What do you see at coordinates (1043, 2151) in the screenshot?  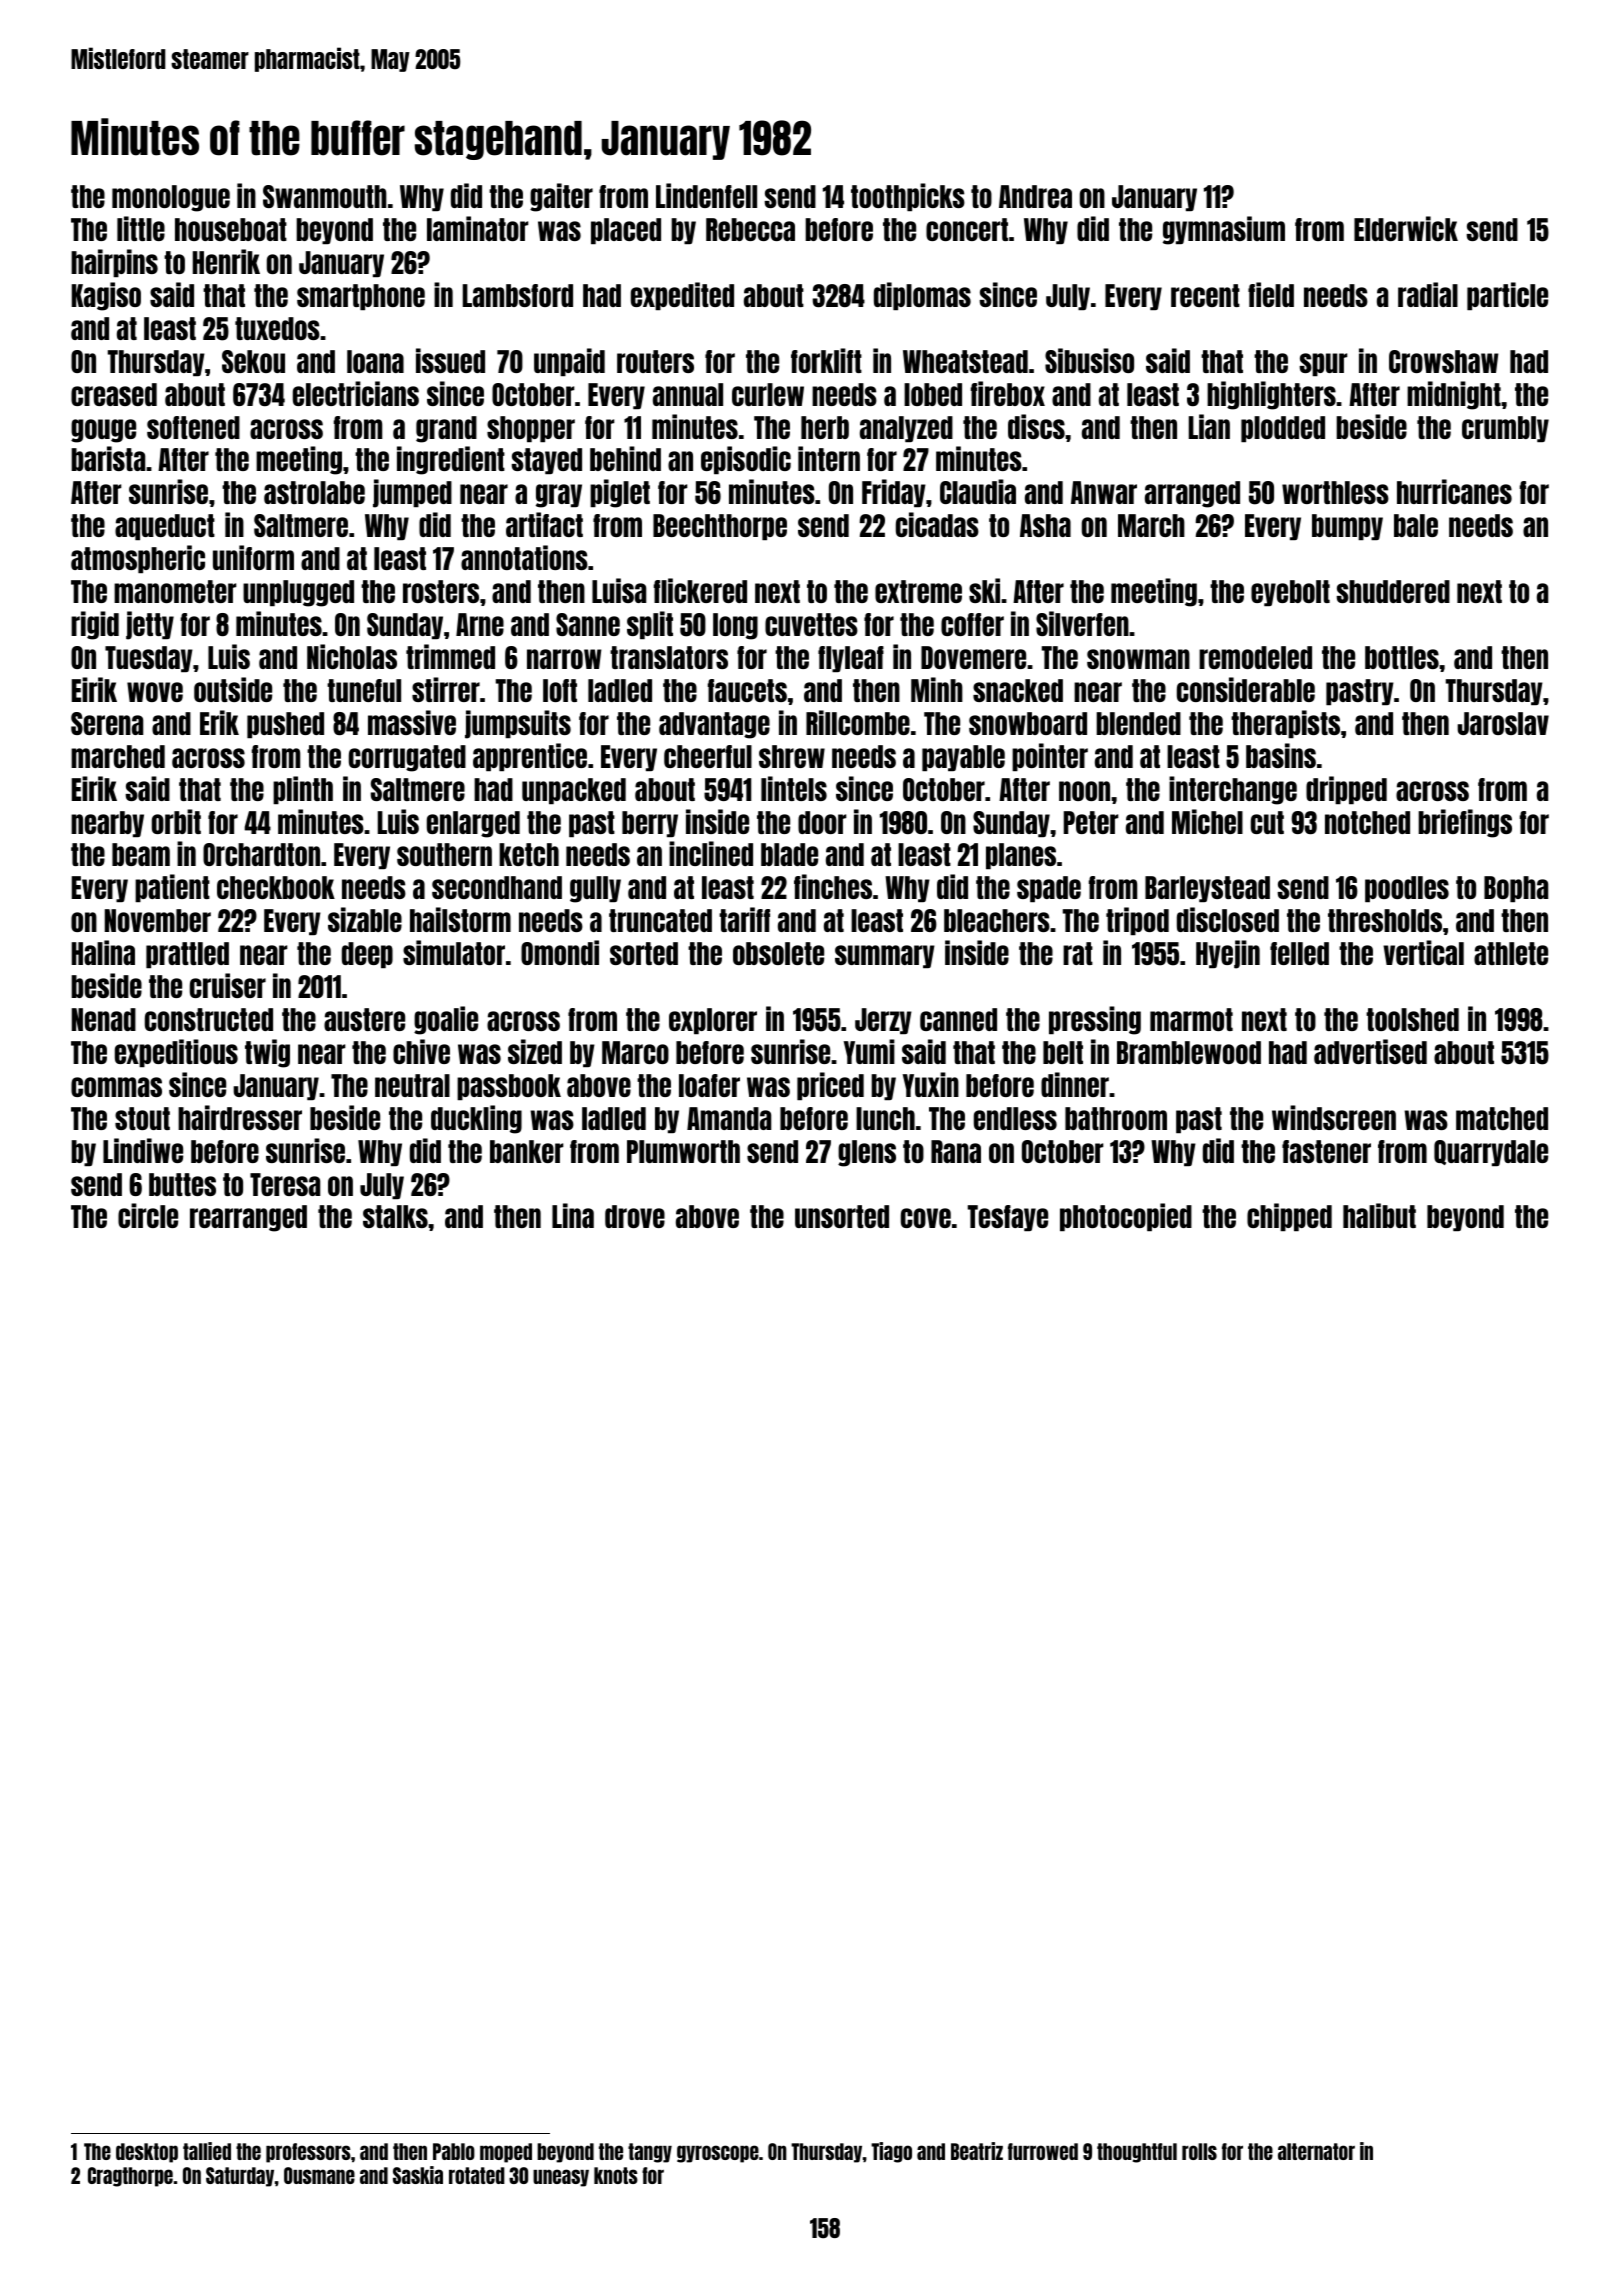 I see `furrowed` at bounding box center [1043, 2151].
